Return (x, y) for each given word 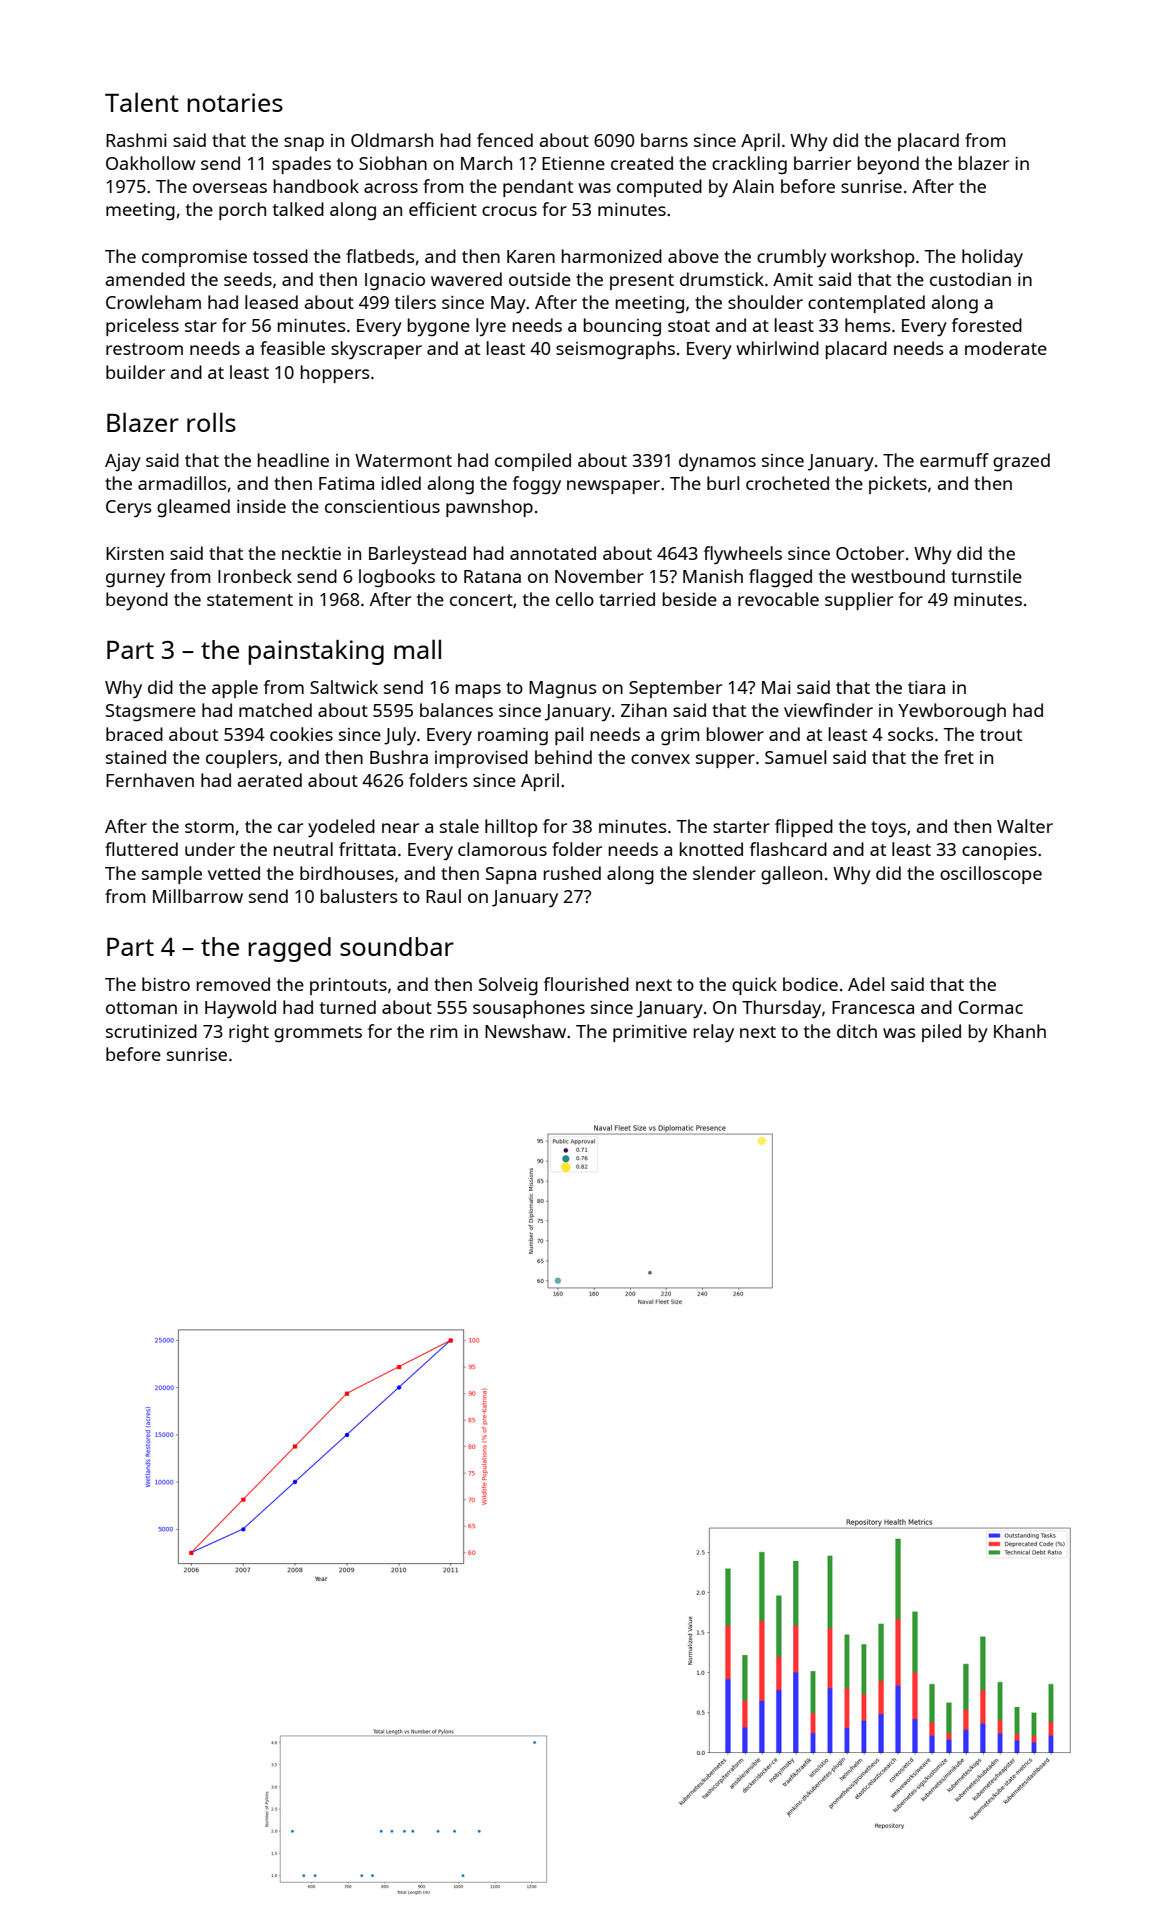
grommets (318, 1034)
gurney (135, 580)
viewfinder (828, 710)
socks (911, 734)
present (642, 282)
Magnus (563, 690)
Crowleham (153, 302)
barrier (822, 163)
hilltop (511, 828)
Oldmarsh (392, 140)
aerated (270, 780)
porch (242, 211)
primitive (650, 1033)
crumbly (791, 258)
